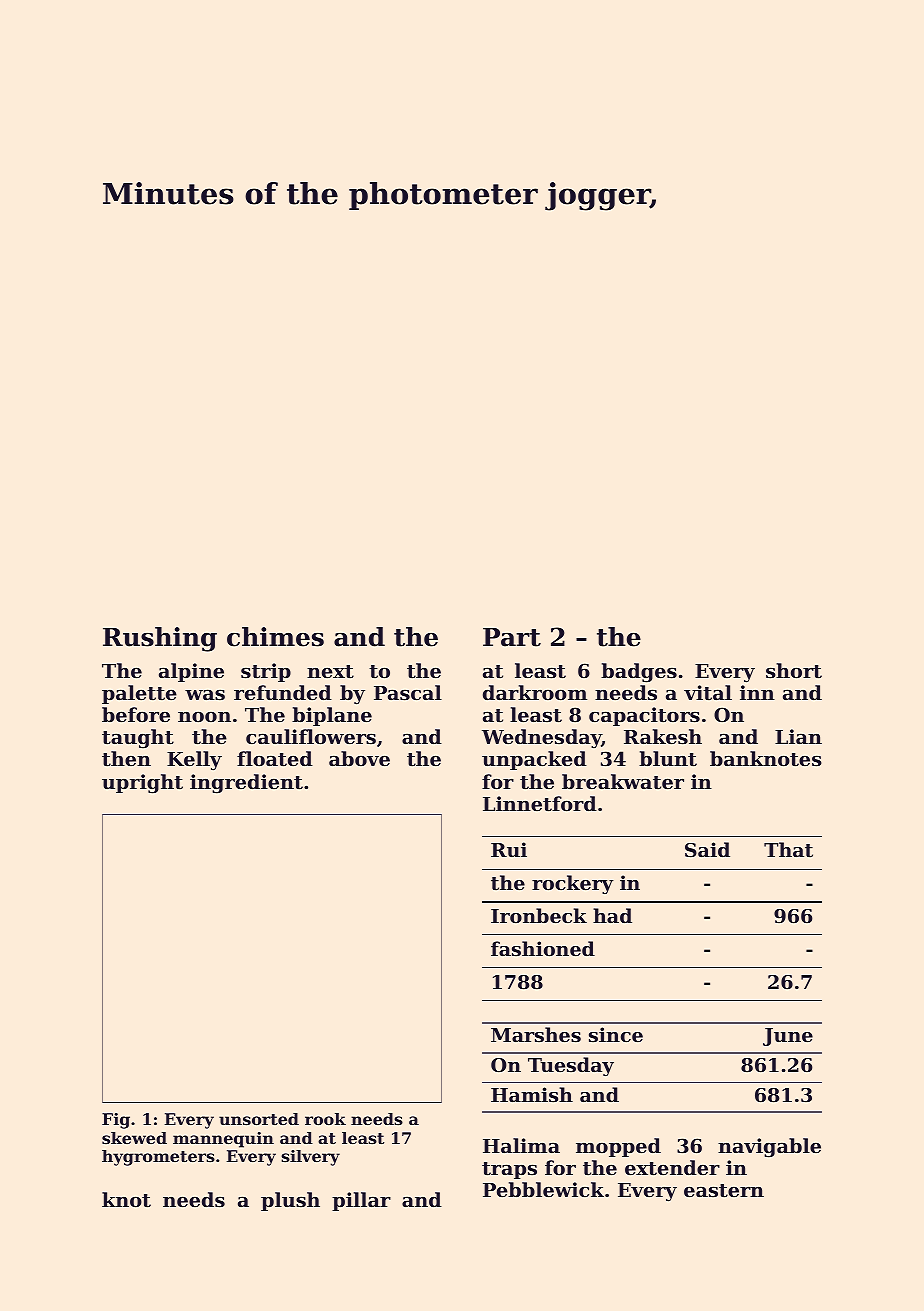 This screenshot has height=1311, width=924. What do you see at coordinates (543, 949) in the screenshot?
I see `fashioned` at bounding box center [543, 949].
